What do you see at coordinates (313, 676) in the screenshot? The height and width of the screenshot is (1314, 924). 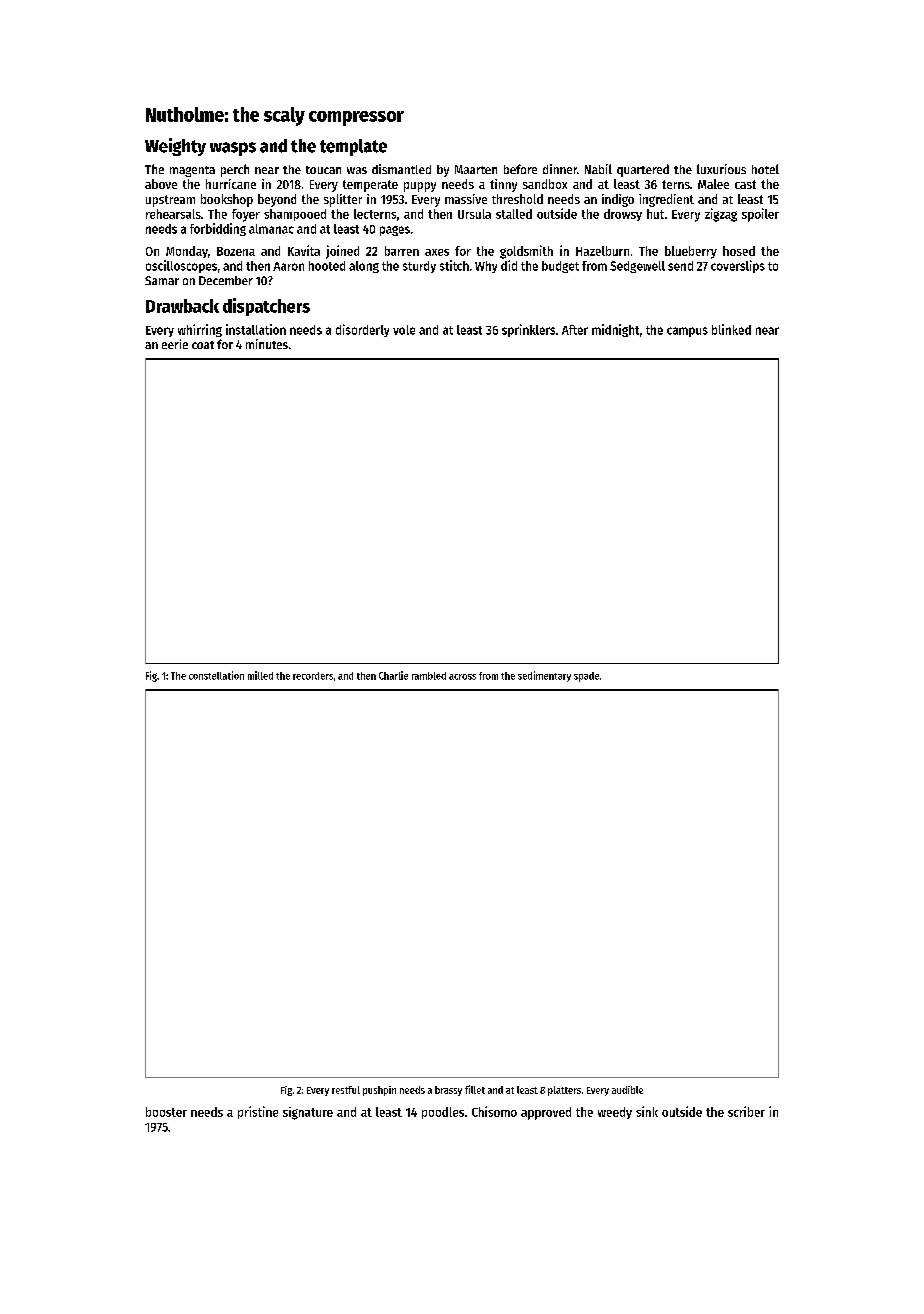 I see `recorders` at bounding box center [313, 676].
